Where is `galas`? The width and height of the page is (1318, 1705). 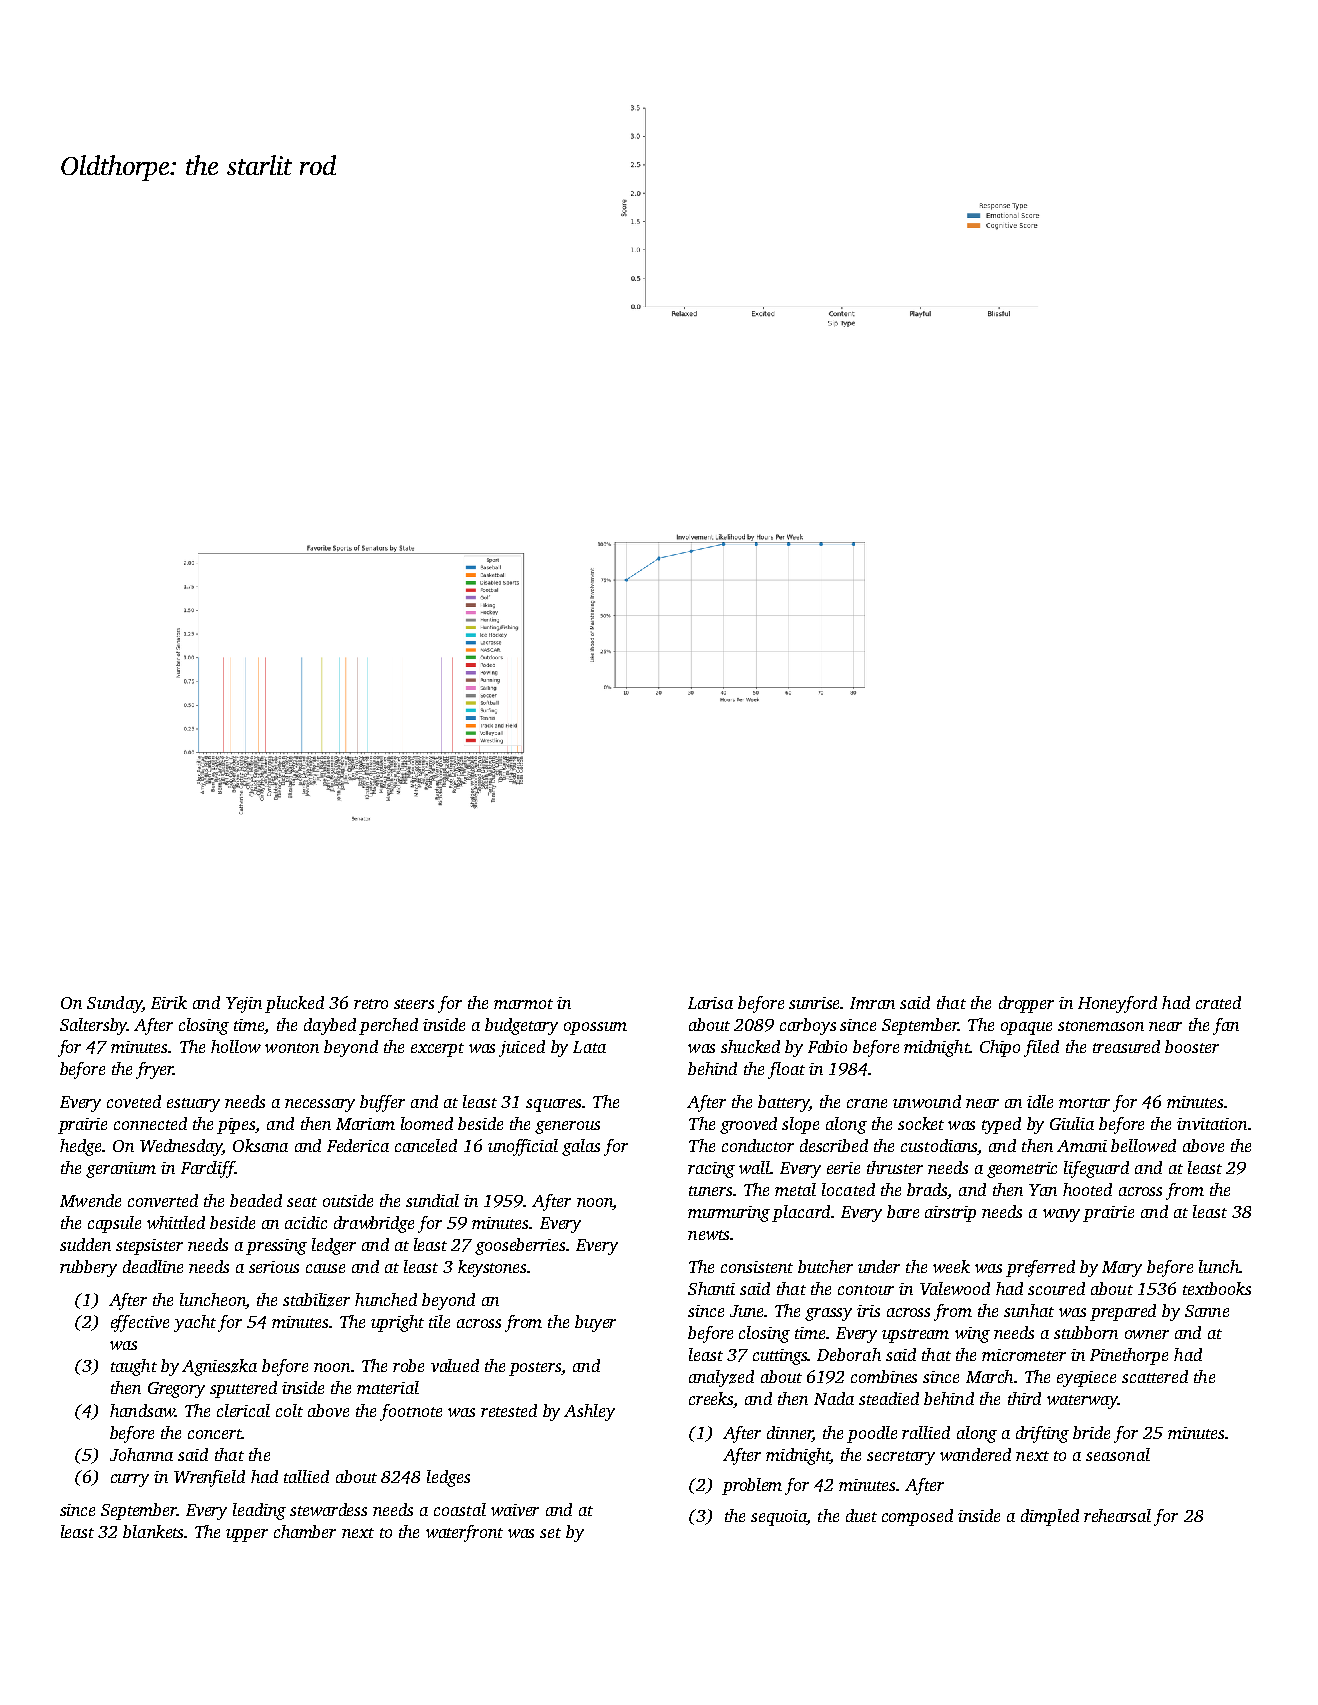 galas is located at coordinates (581, 1147).
